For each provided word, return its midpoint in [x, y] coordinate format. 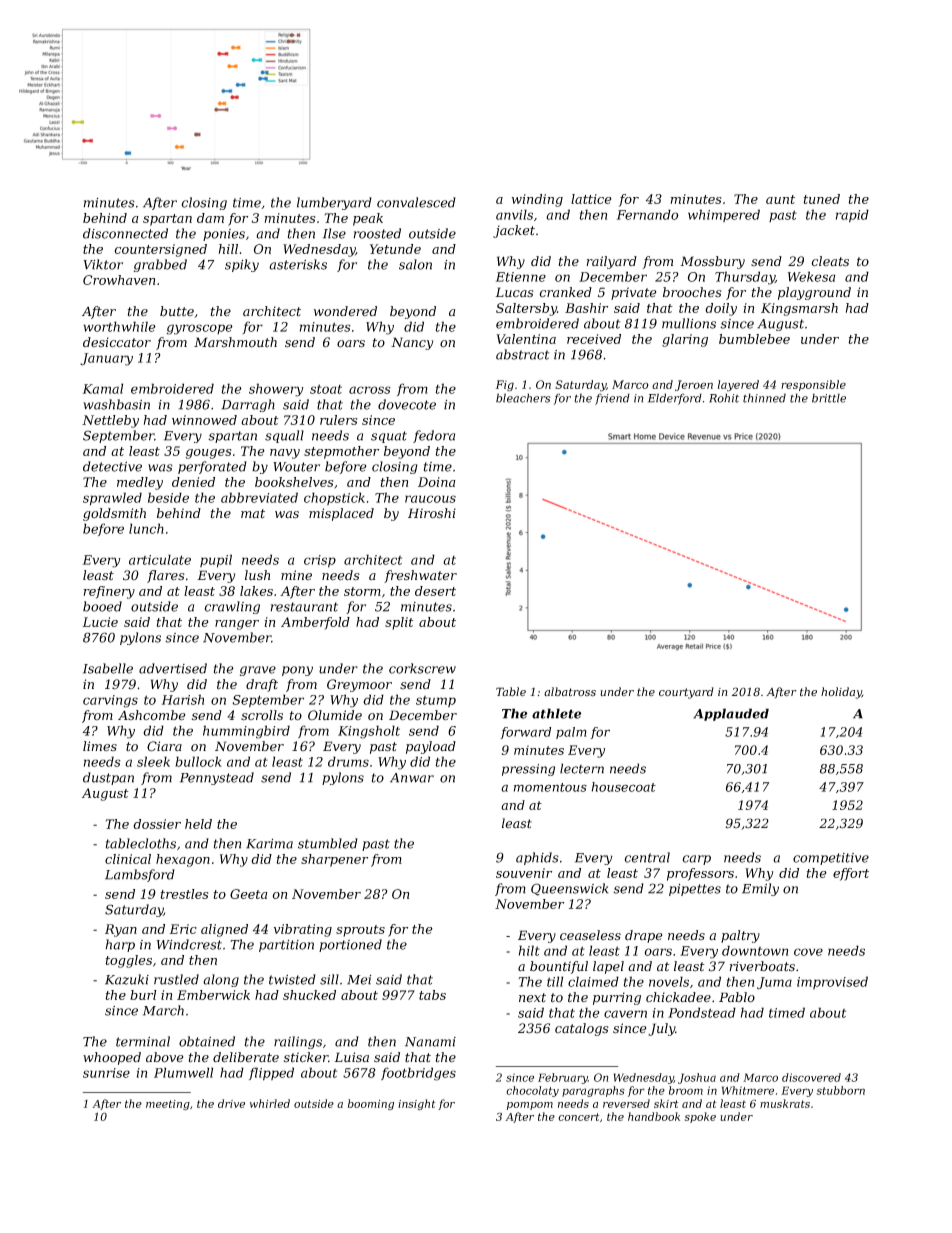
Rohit [724, 398]
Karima [269, 844]
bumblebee [754, 339]
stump [436, 701]
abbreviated [259, 497]
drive [231, 1103]
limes [100, 746]
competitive [831, 859]
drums [348, 761]
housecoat [623, 787]
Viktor [103, 264]
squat [389, 437]
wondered [345, 311]
